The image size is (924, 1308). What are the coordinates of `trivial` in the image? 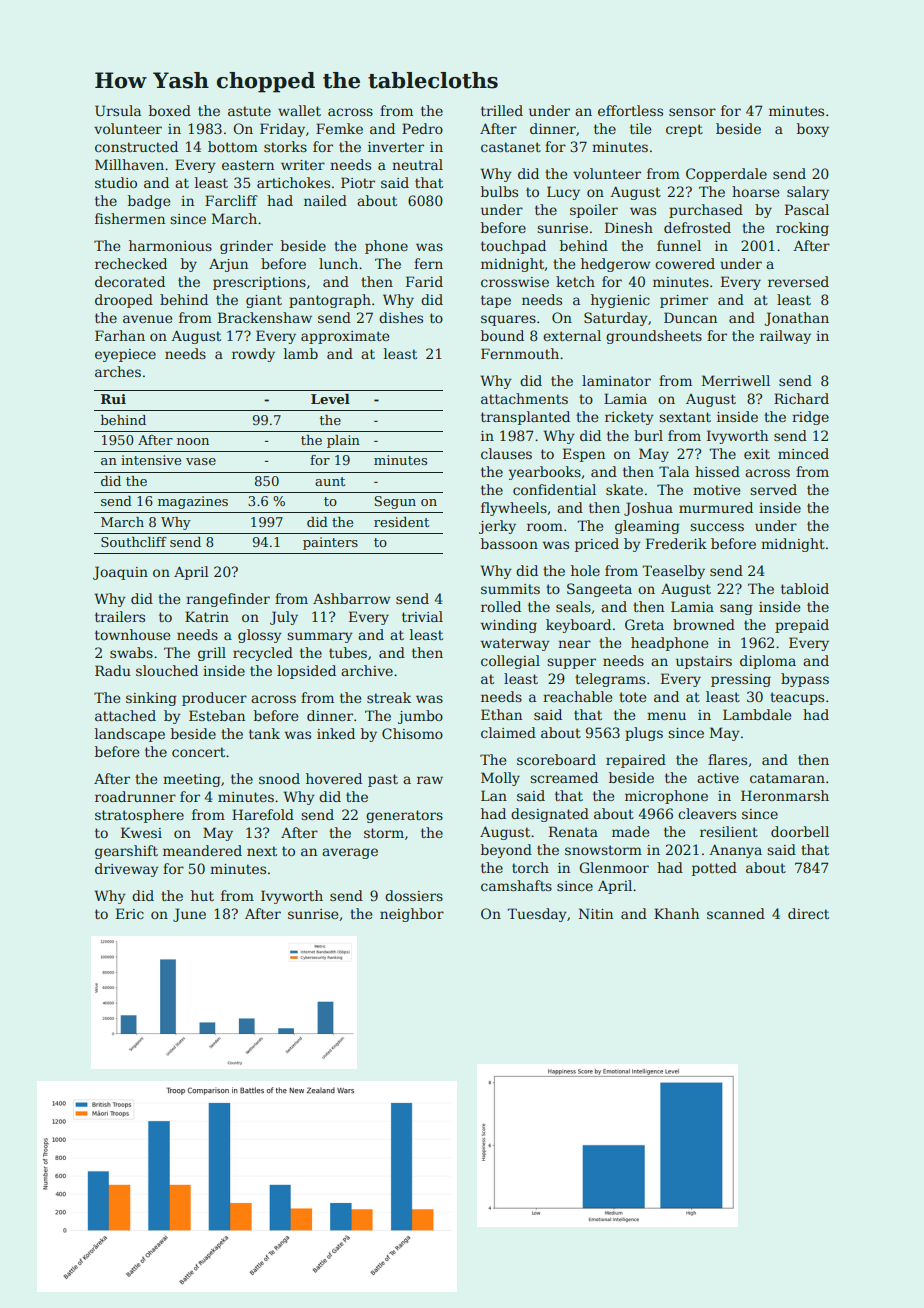 It's located at (422, 616).
